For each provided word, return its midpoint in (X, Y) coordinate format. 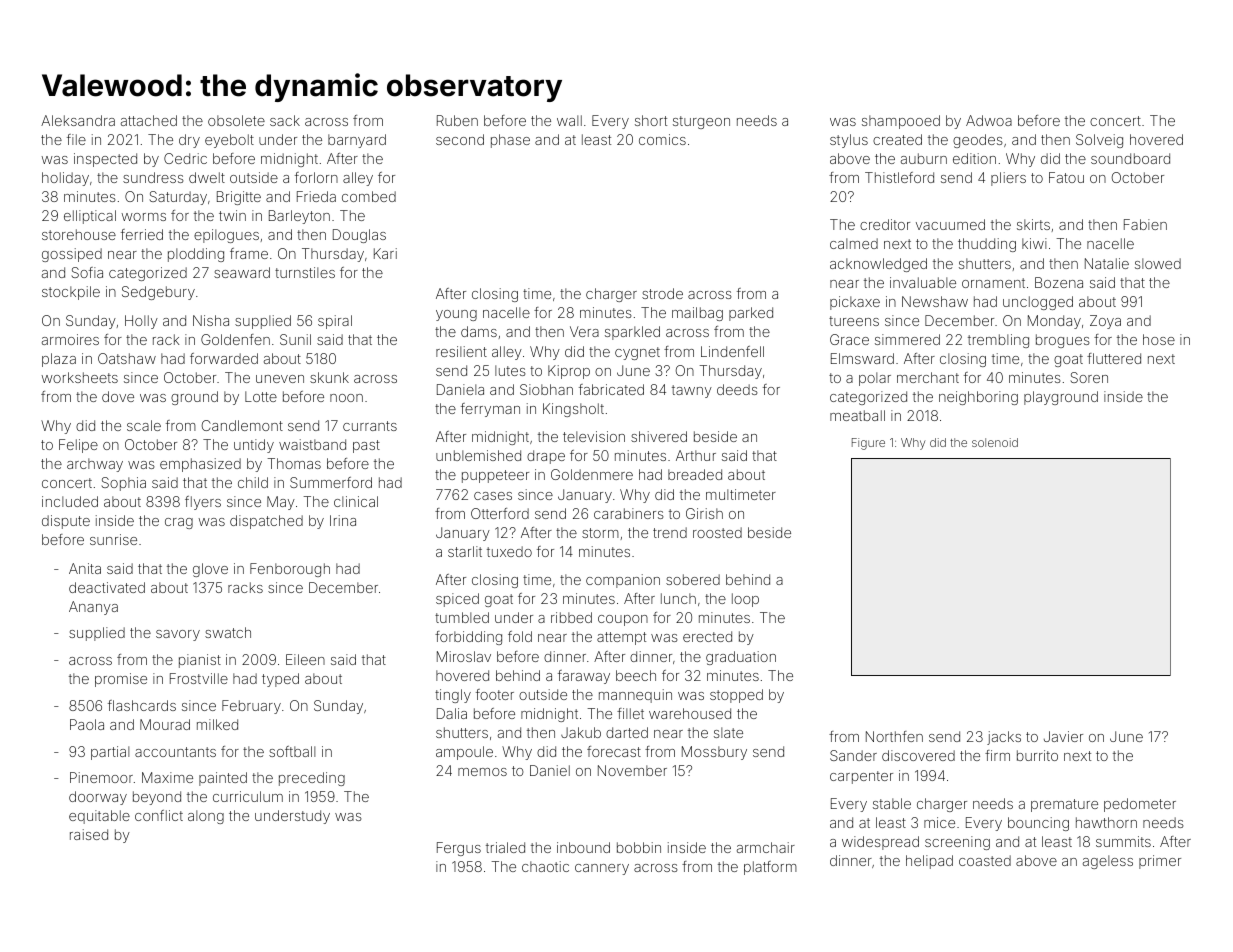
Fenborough (290, 570)
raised (89, 834)
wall (569, 120)
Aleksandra (78, 120)
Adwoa (989, 120)
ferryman (490, 410)
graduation (741, 658)
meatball (857, 415)
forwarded (224, 358)
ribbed (571, 617)
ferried (142, 234)
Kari (385, 253)
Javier (1063, 736)
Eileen (305, 659)
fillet (630, 713)
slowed (1158, 263)
